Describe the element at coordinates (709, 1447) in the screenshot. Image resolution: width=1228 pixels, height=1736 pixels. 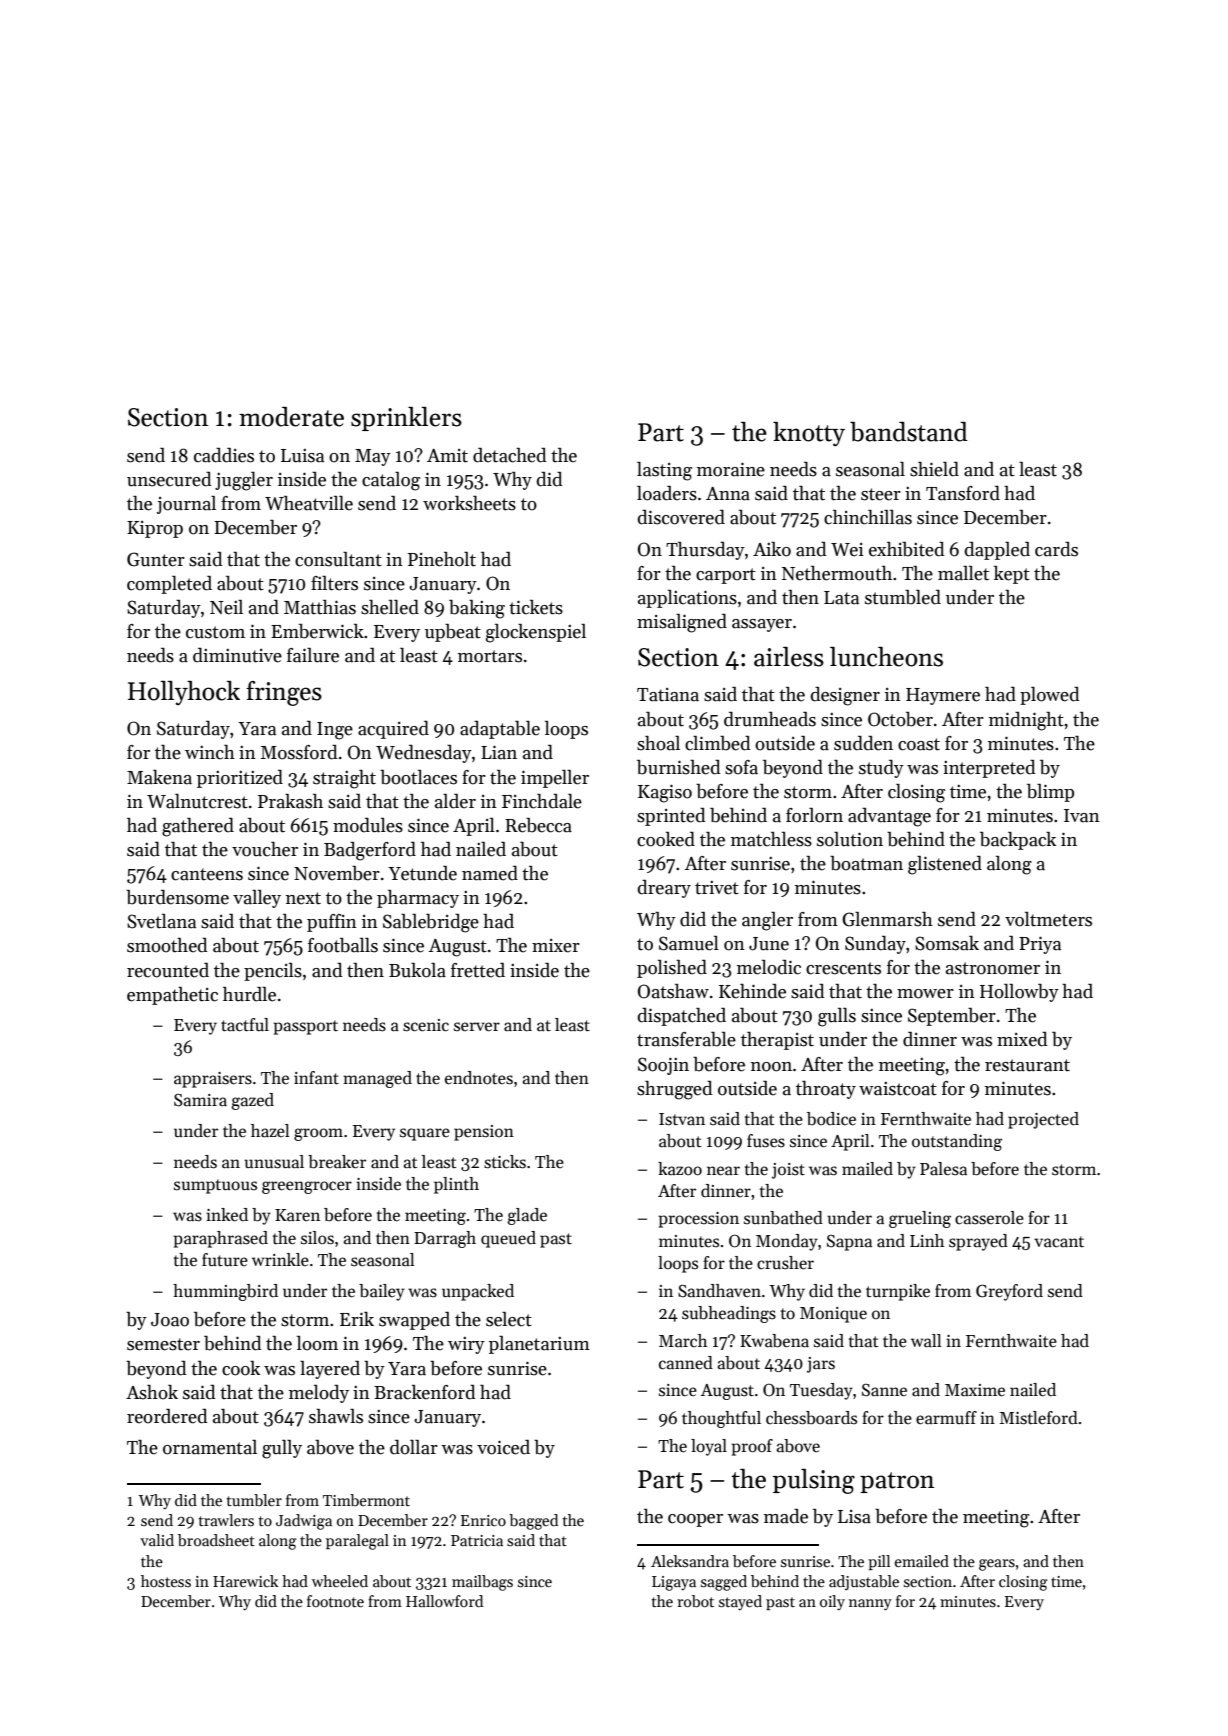
I see `loyal` at that location.
